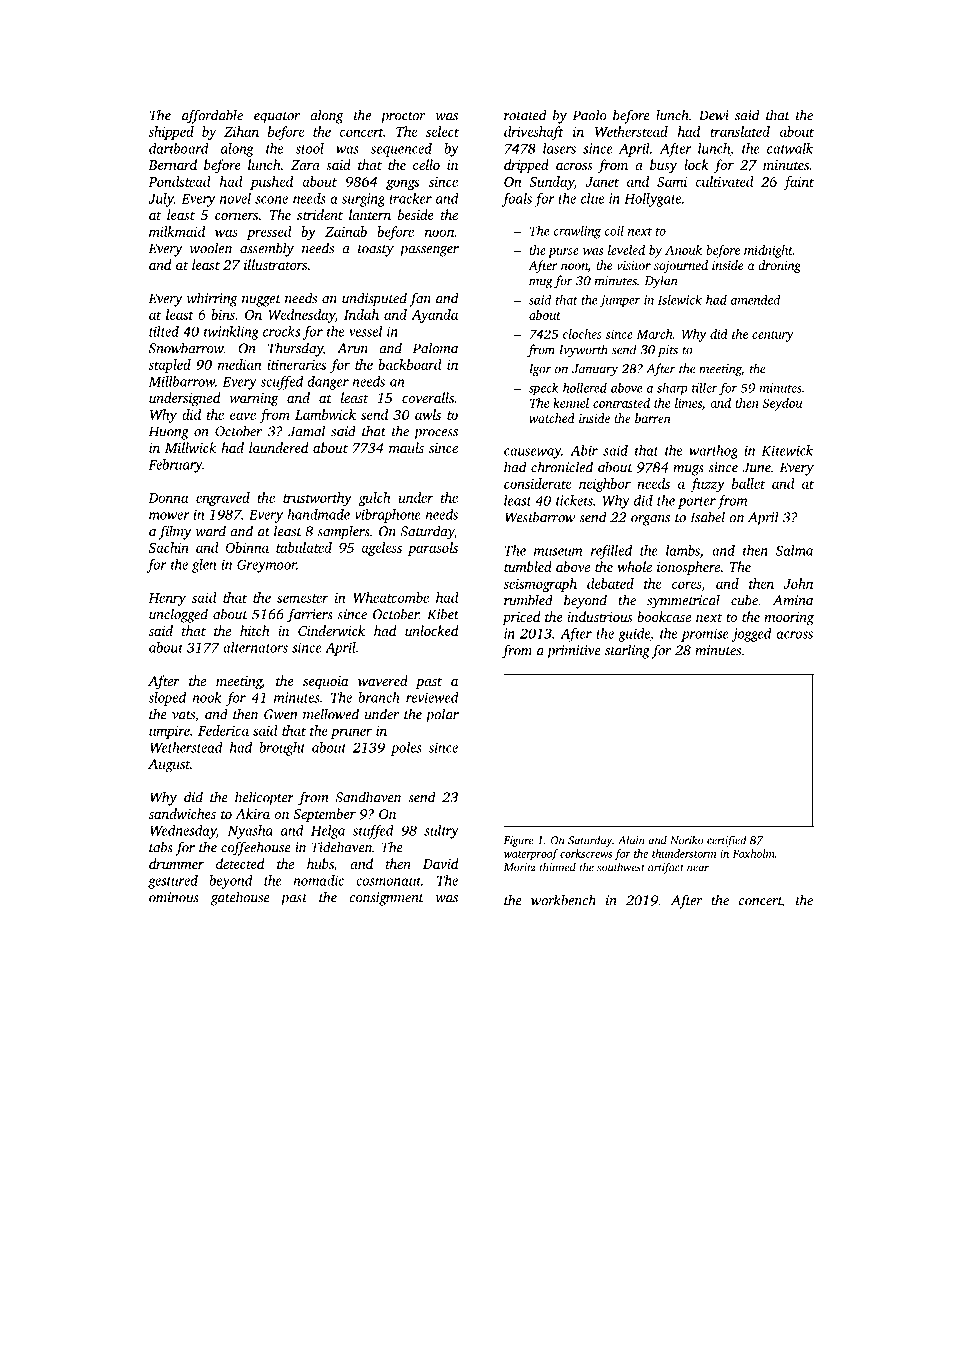 This screenshot has width=962, height=1367. Describe the element at coordinates (768, 251) in the screenshot. I see `midnight` at that location.
